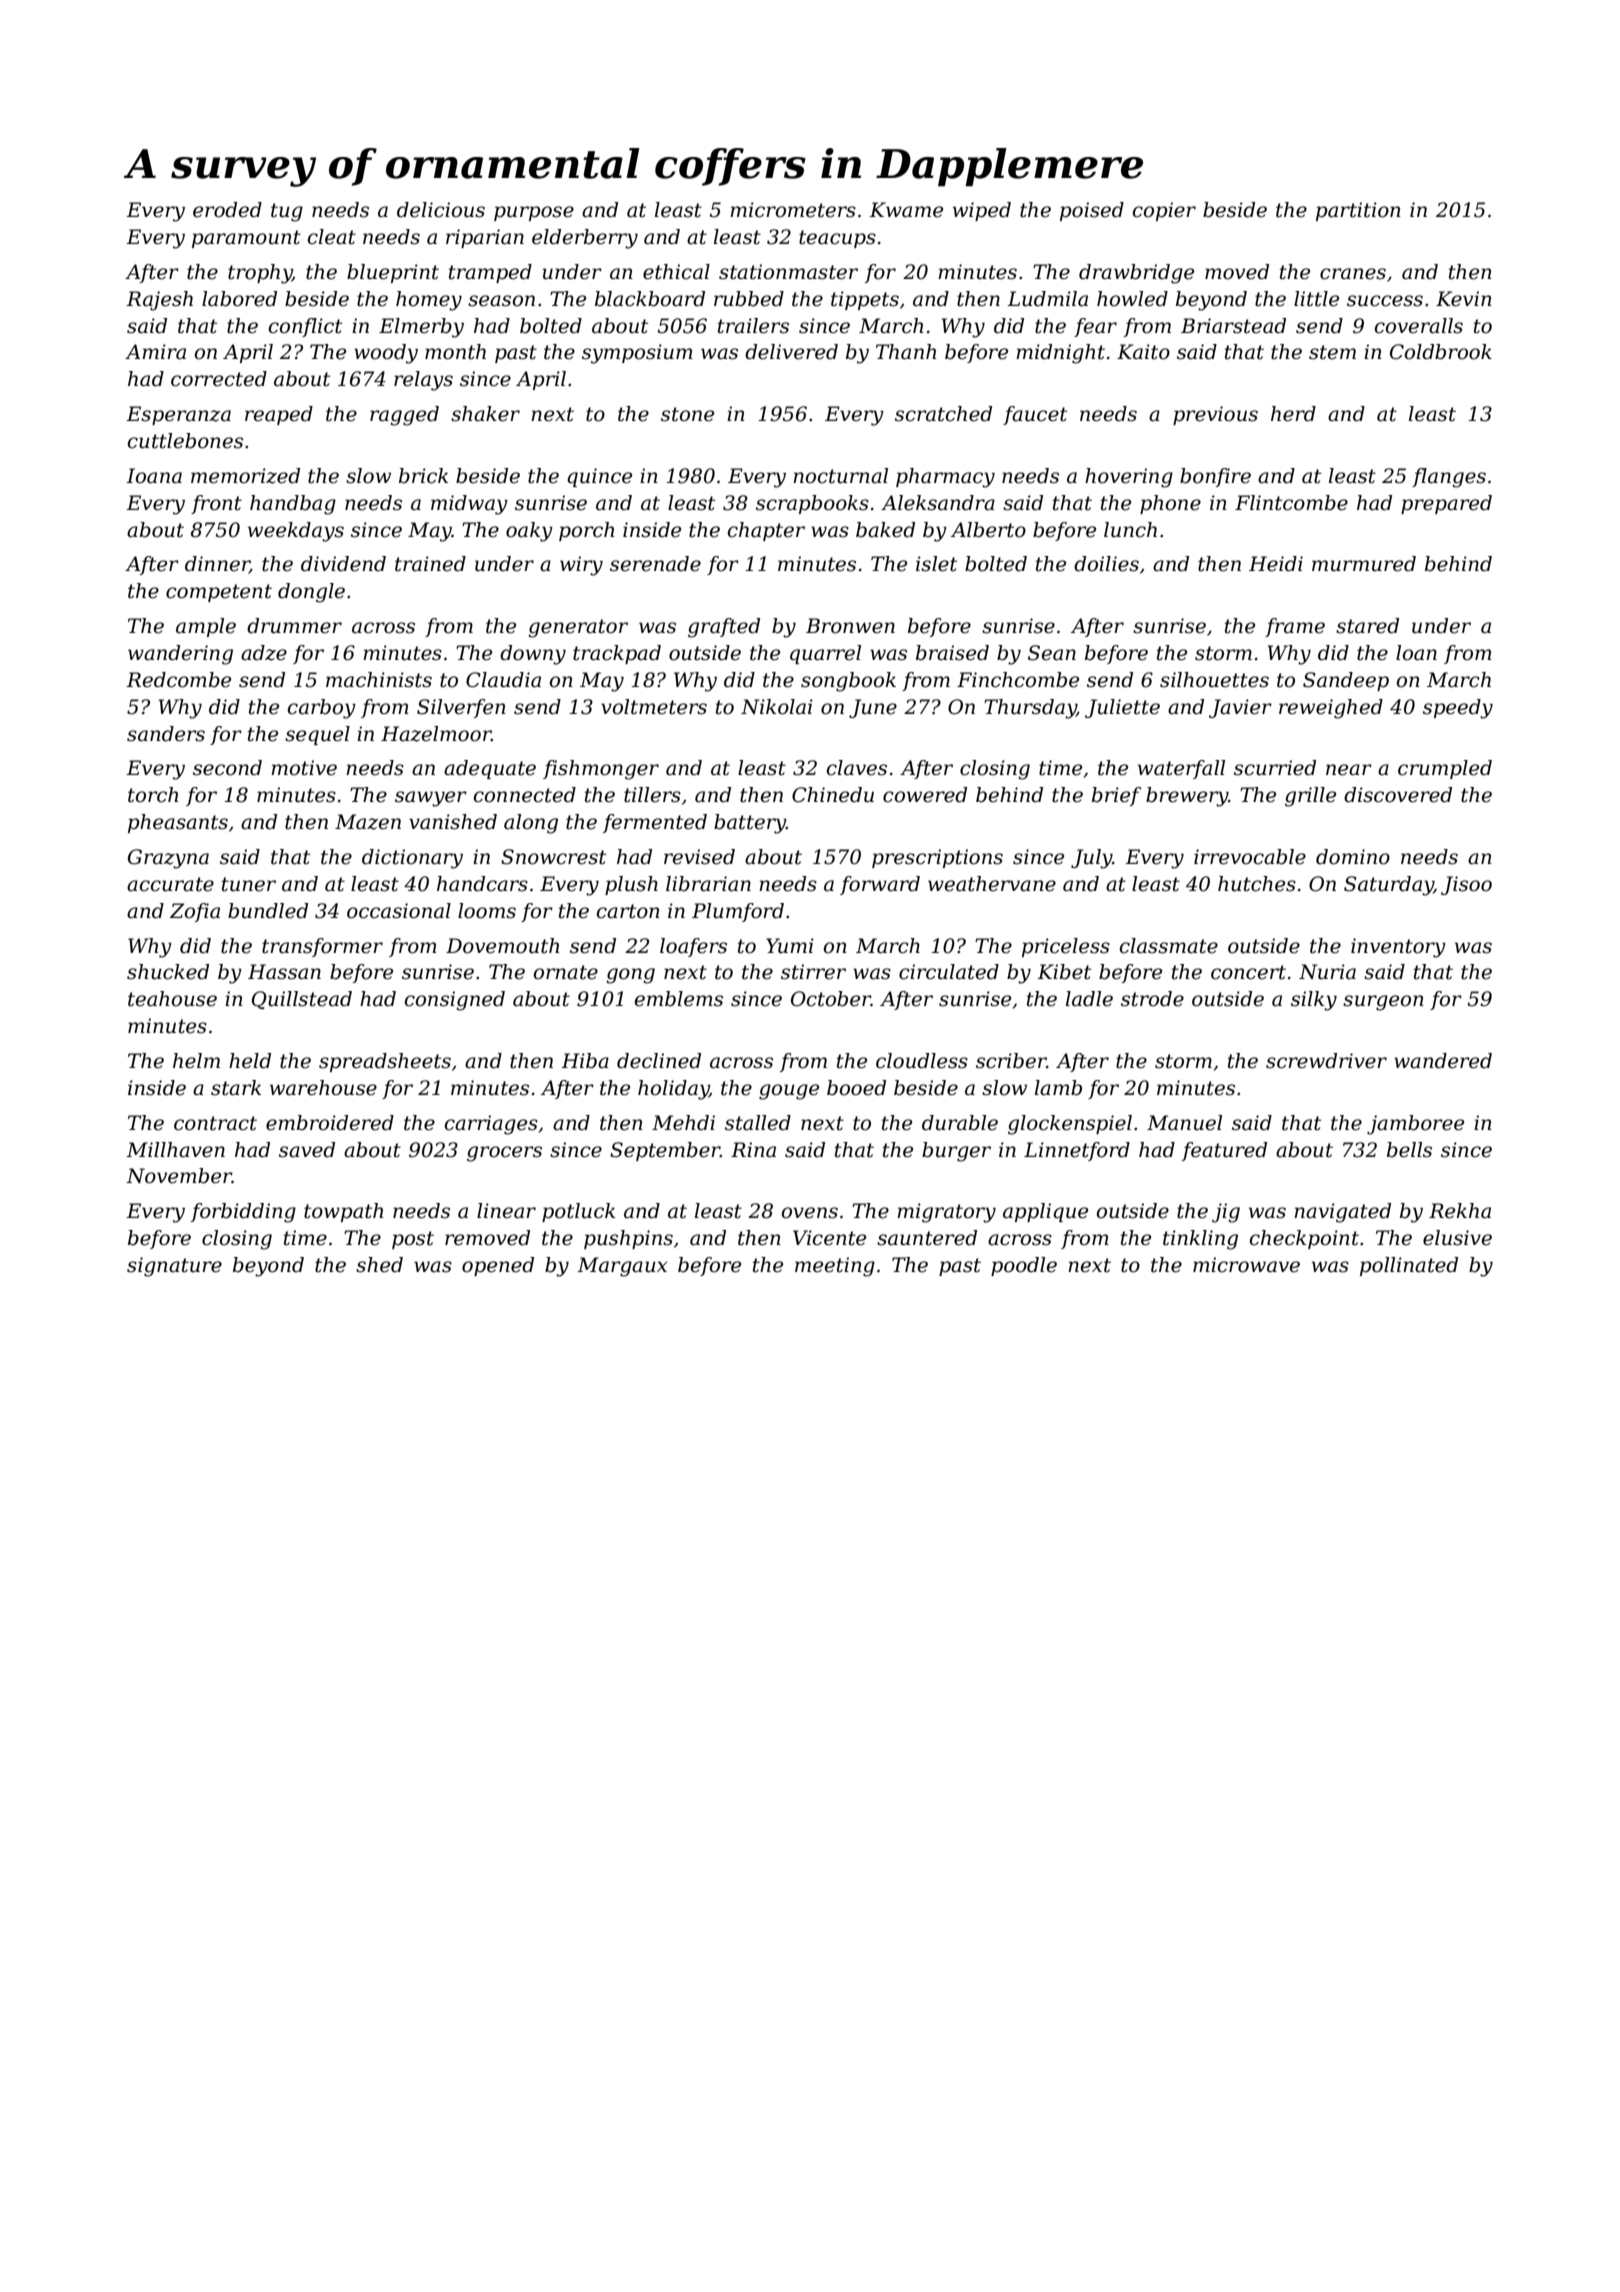  What do you see at coordinates (1152, 999) in the screenshot?
I see `strode` at bounding box center [1152, 999].
